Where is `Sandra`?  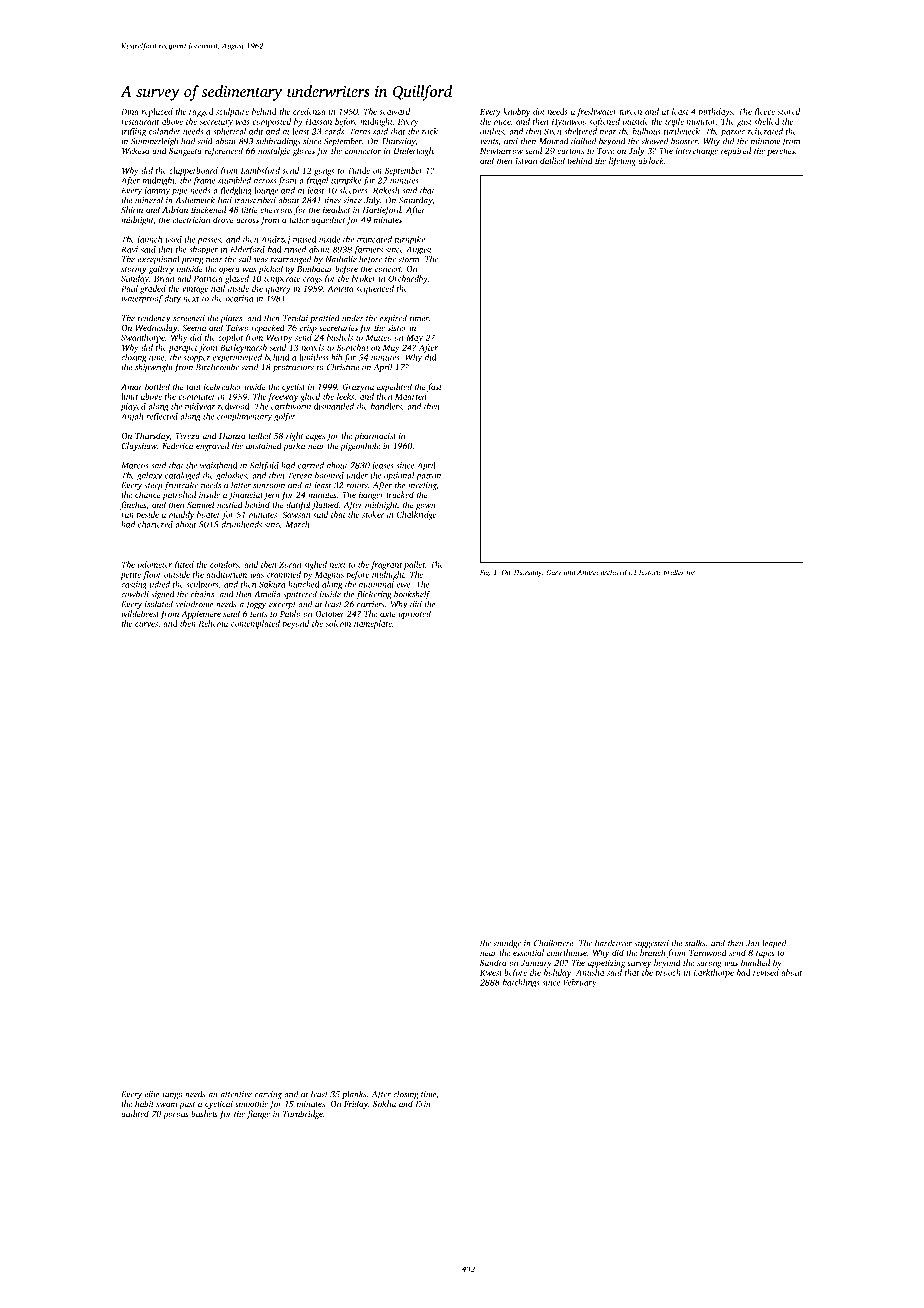 Sandra is located at coordinates (493, 962).
